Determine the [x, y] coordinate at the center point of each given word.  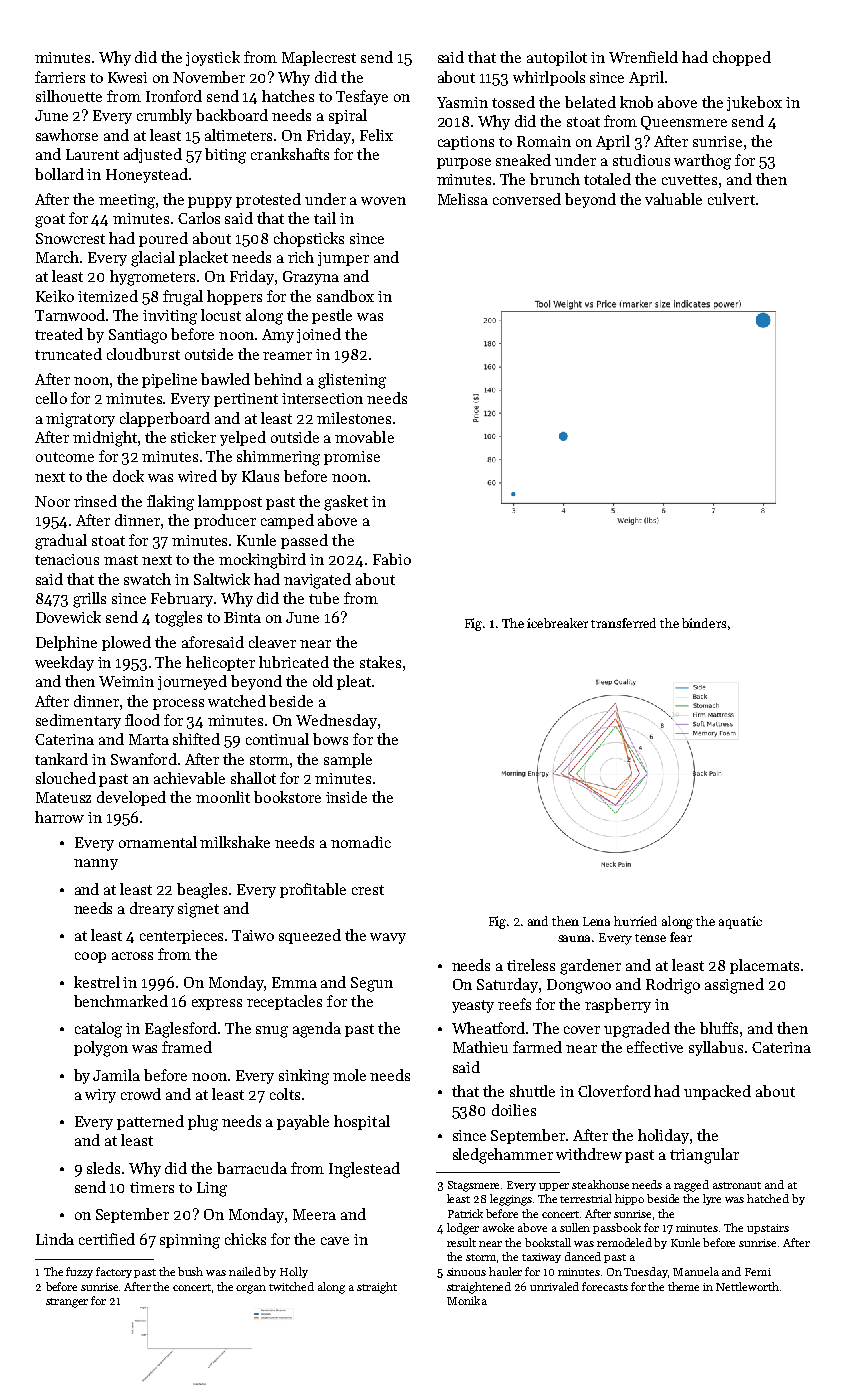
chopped [742, 58]
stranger [67, 1303]
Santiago [138, 336]
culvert [731, 199]
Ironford [174, 96]
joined [319, 335]
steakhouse [600, 1184]
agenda [317, 1030]
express [217, 1004]
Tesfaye [362, 97]
